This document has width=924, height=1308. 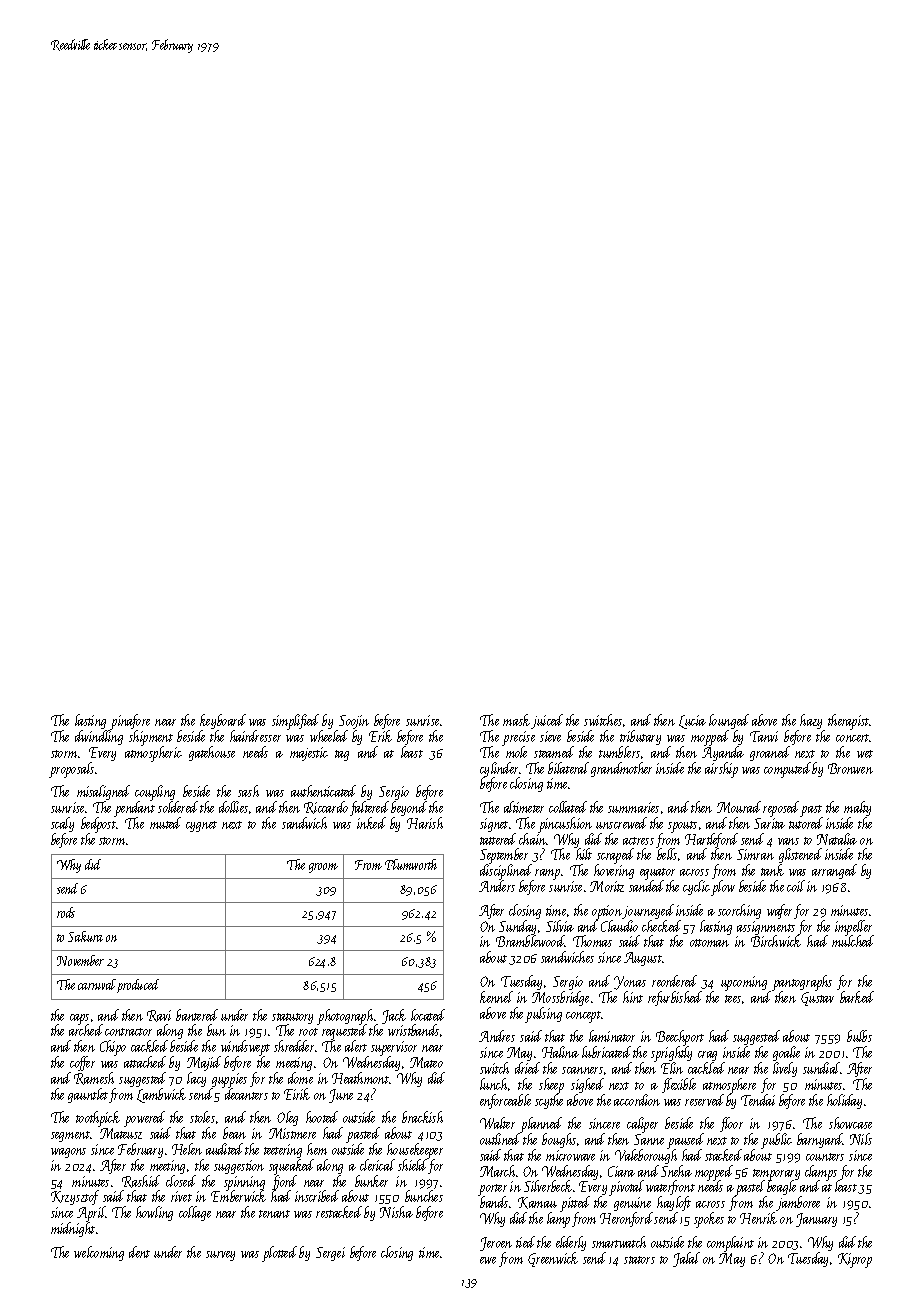 I want to click on concert, so click(x=853, y=738).
